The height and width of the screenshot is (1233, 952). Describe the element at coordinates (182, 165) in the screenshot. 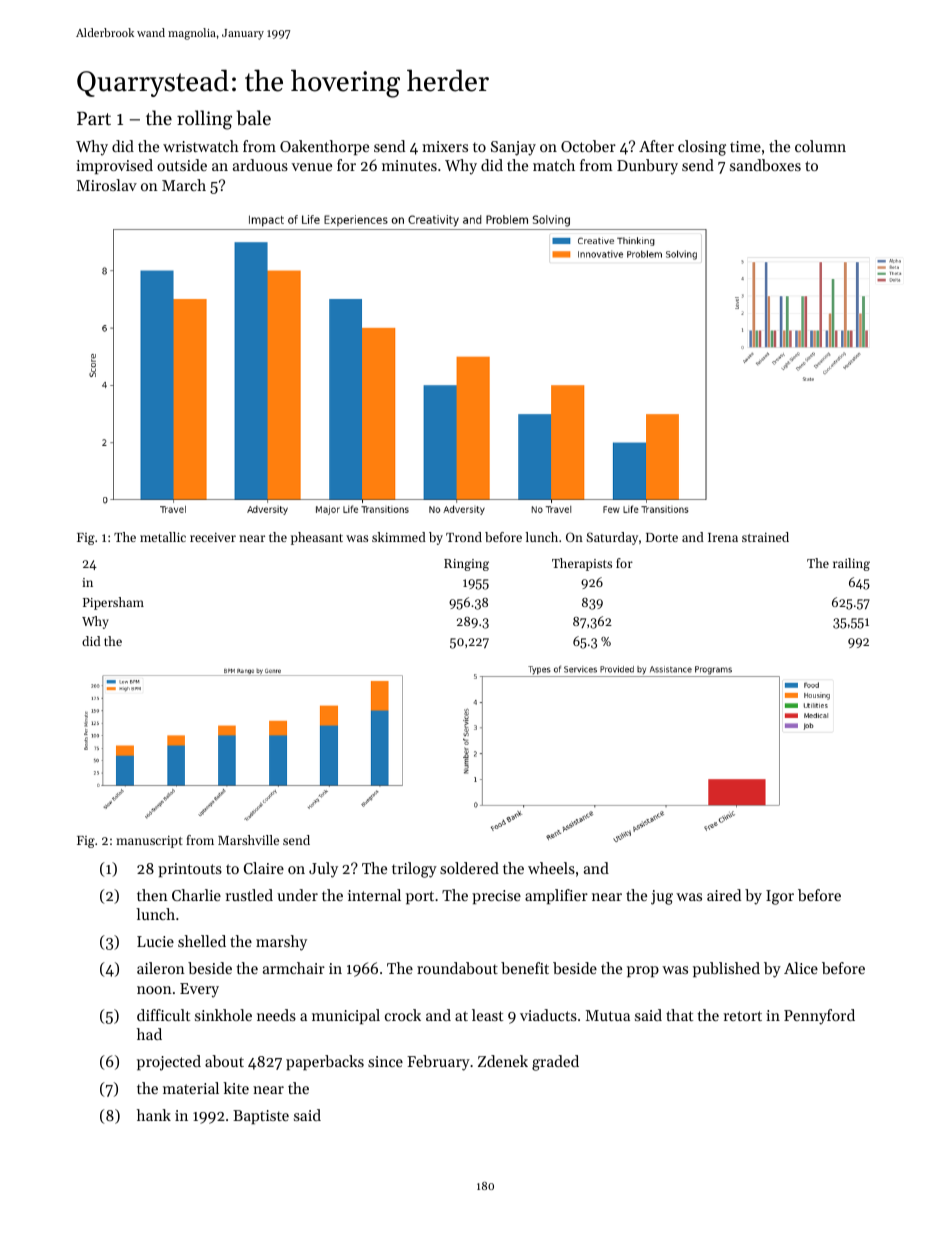

I see `outside` at that location.
